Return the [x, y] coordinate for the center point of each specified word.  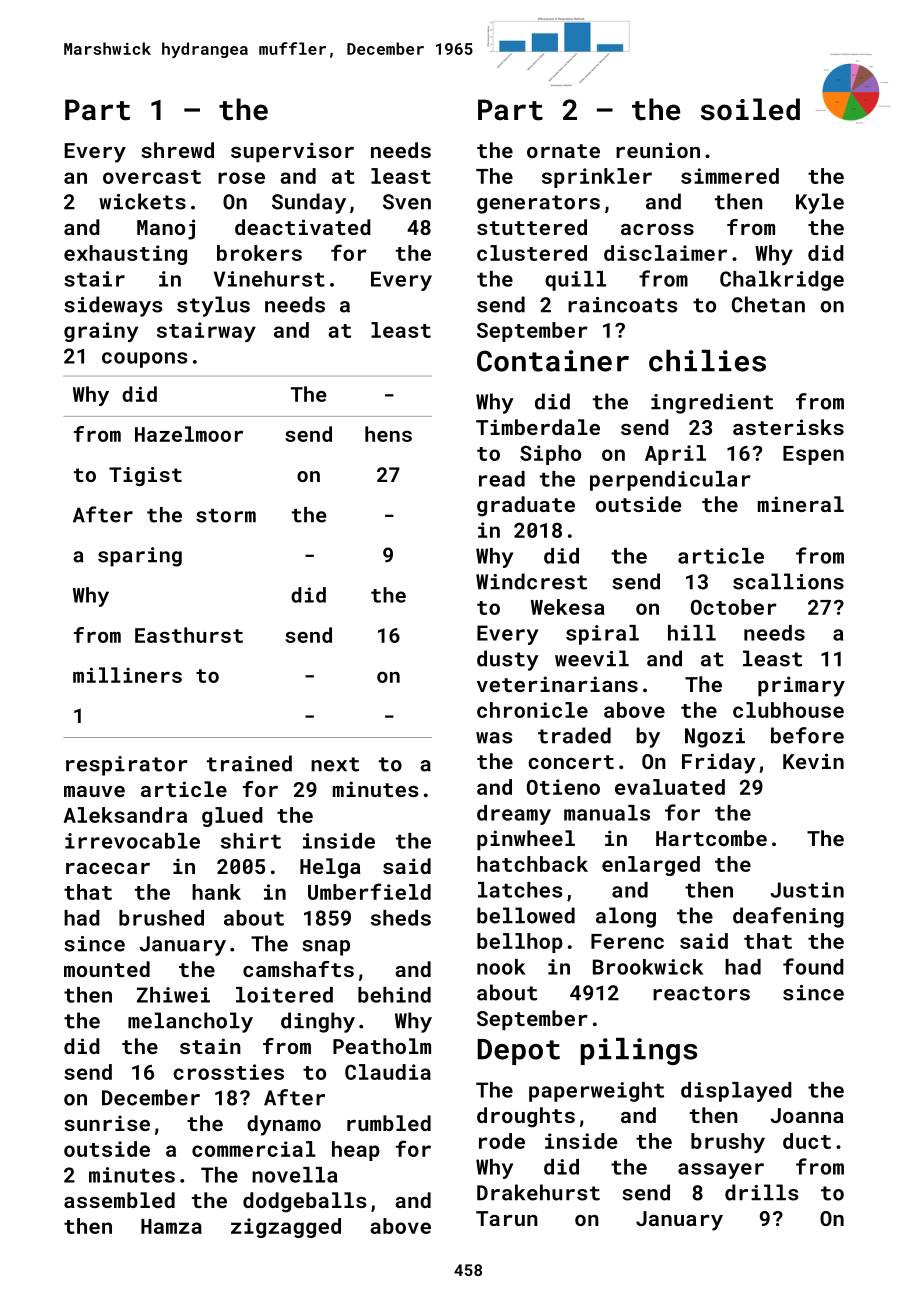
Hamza [171, 1226]
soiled [750, 109]
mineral [801, 504]
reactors [701, 993]
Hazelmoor [189, 434]
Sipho [550, 455]
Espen [813, 455]
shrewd [177, 150]
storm [226, 516]
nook [501, 967]
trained [249, 763]
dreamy [514, 815]
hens [388, 434]
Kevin [813, 761]
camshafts [298, 969]
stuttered [532, 227]
